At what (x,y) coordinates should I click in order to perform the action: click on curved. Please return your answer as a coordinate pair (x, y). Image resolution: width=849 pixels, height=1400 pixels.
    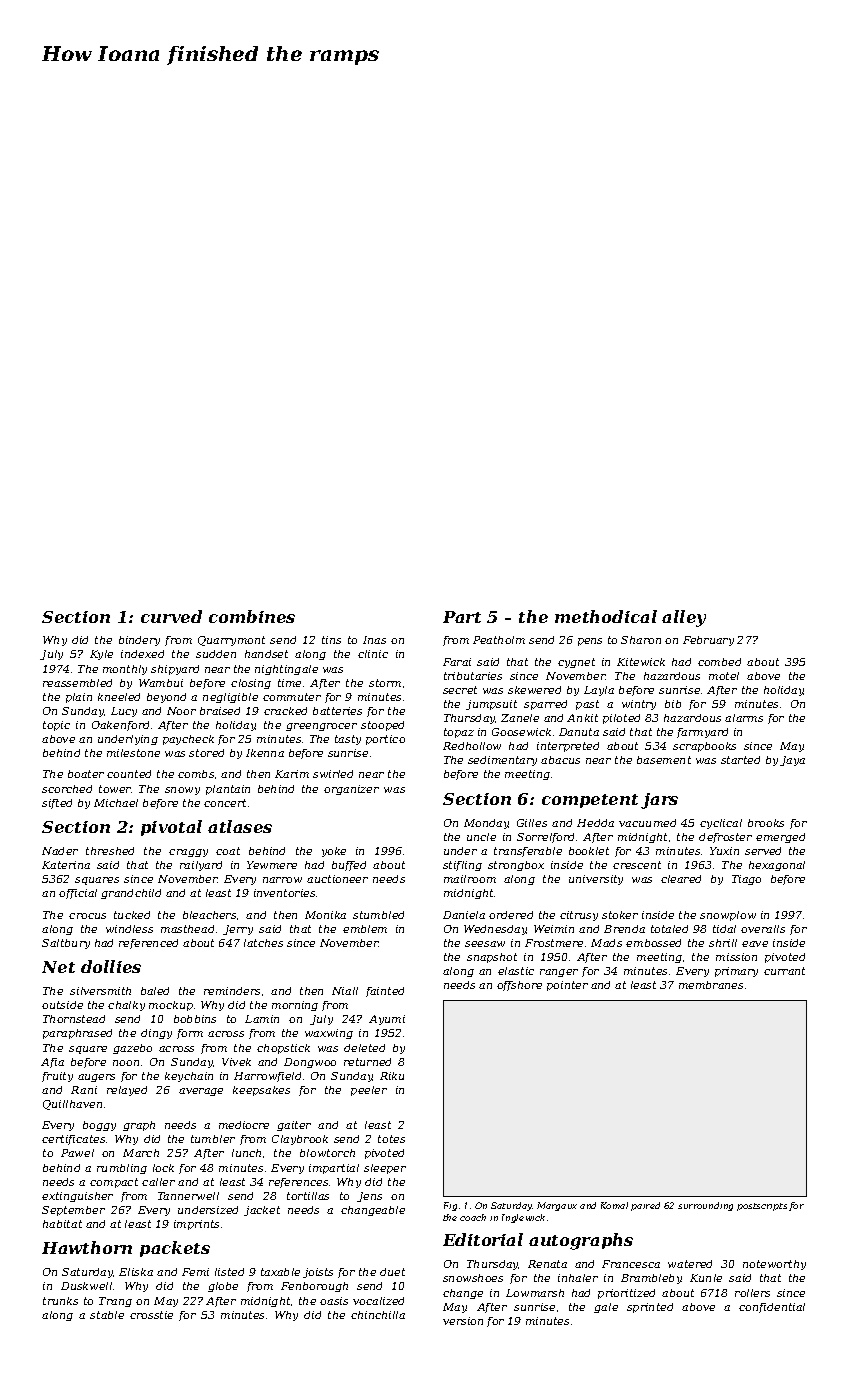
    Looking at the image, I should click on (171, 616).
